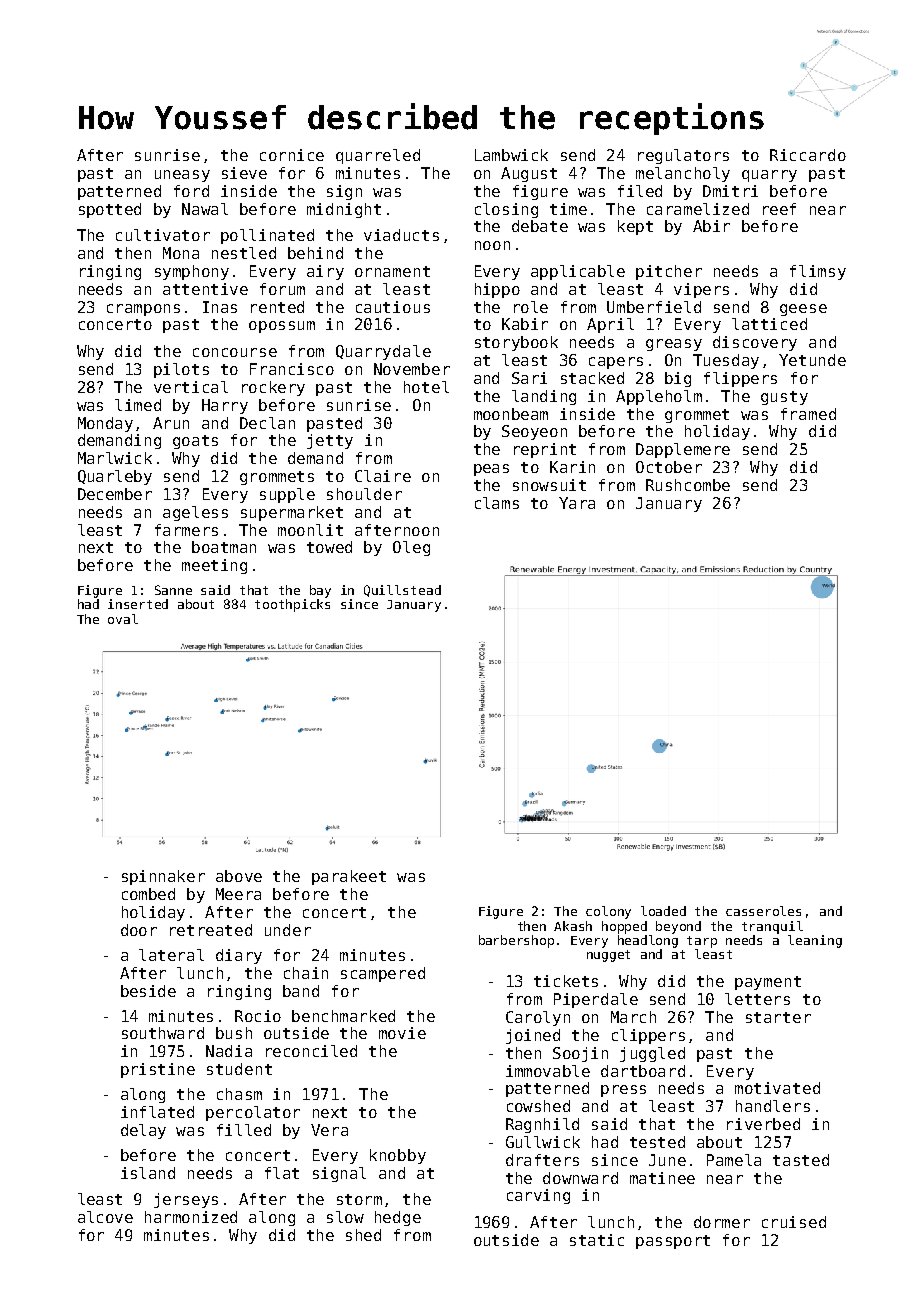 This screenshot has width=924, height=1308. What do you see at coordinates (287, 495) in the screenshot?
I see `supple` at bounding box center [287, 495].
